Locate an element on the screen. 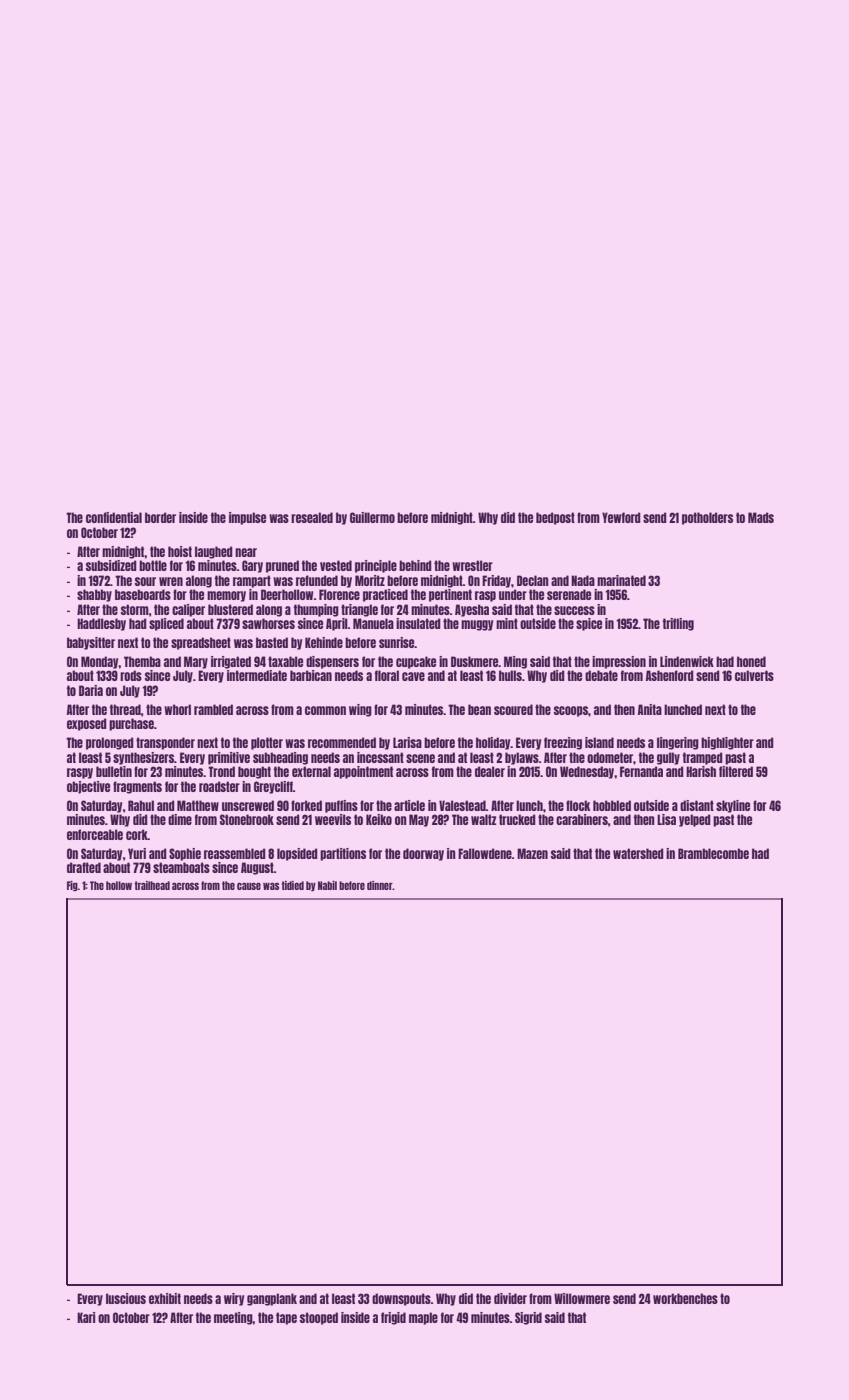  impulse is located at coordinates (247, 518).
